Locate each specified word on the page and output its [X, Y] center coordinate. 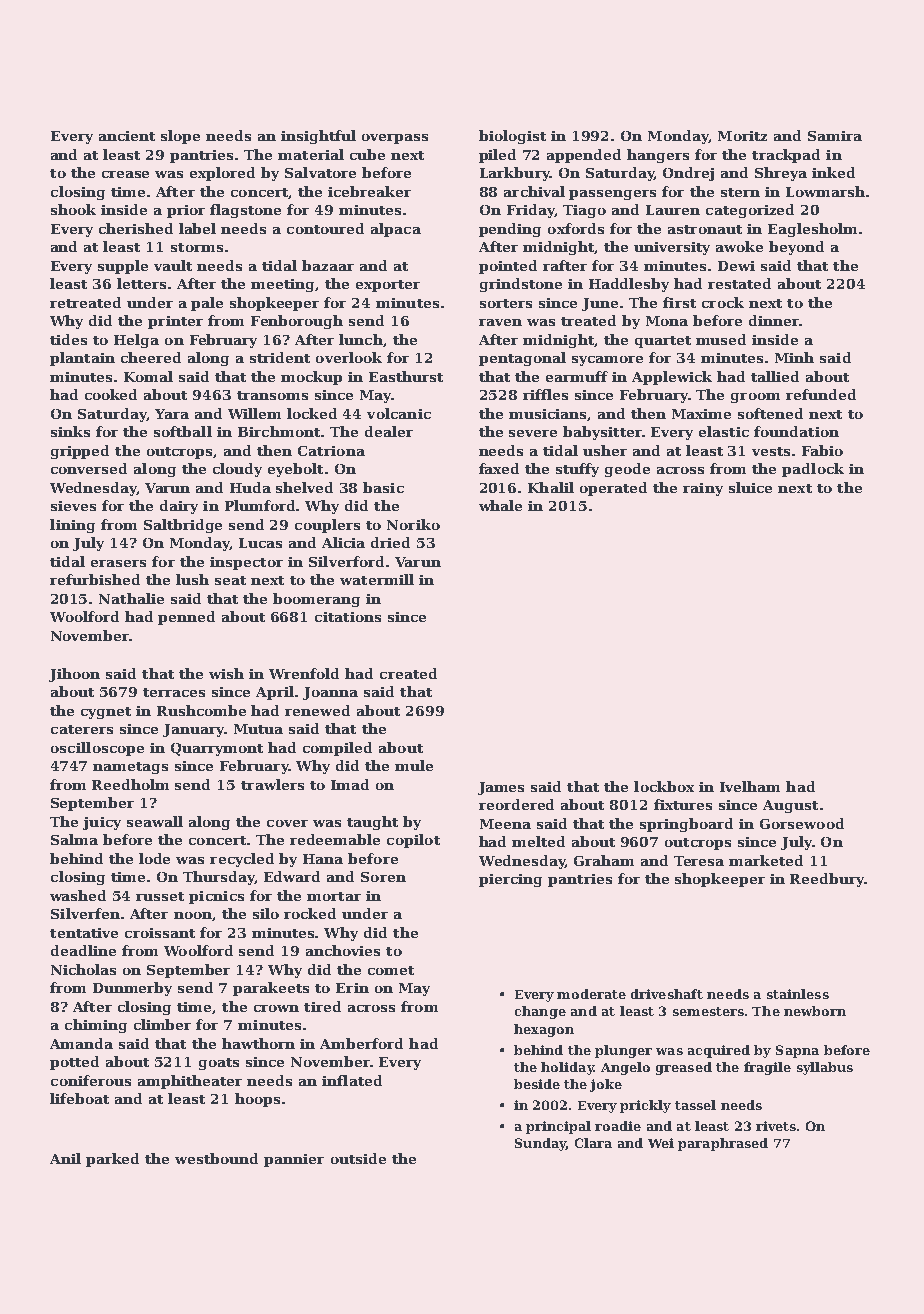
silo [266, 913]
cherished [136, 228]
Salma [74, 839]
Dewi [736, 266]
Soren [383, 877]
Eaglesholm [812, 230]
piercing [510, 880]
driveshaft [667, 994]
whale [500, 505]
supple [123, 267]
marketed [766, 860]
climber [162, 1024]
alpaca [396, 230]
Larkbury [515, 174]
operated [613, 489]
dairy [179, 507]
